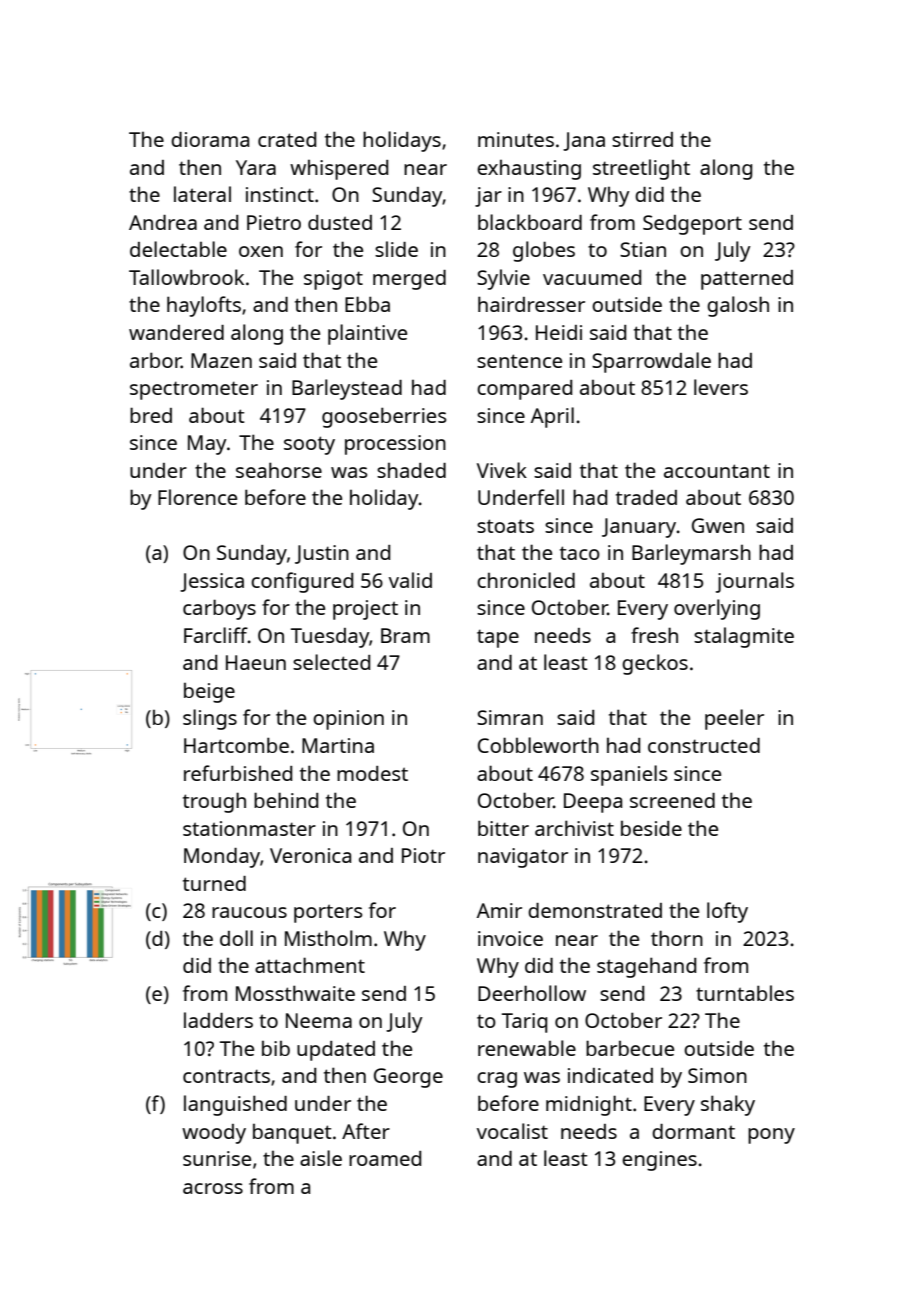  I want to click on compared, so click(524, 390).
